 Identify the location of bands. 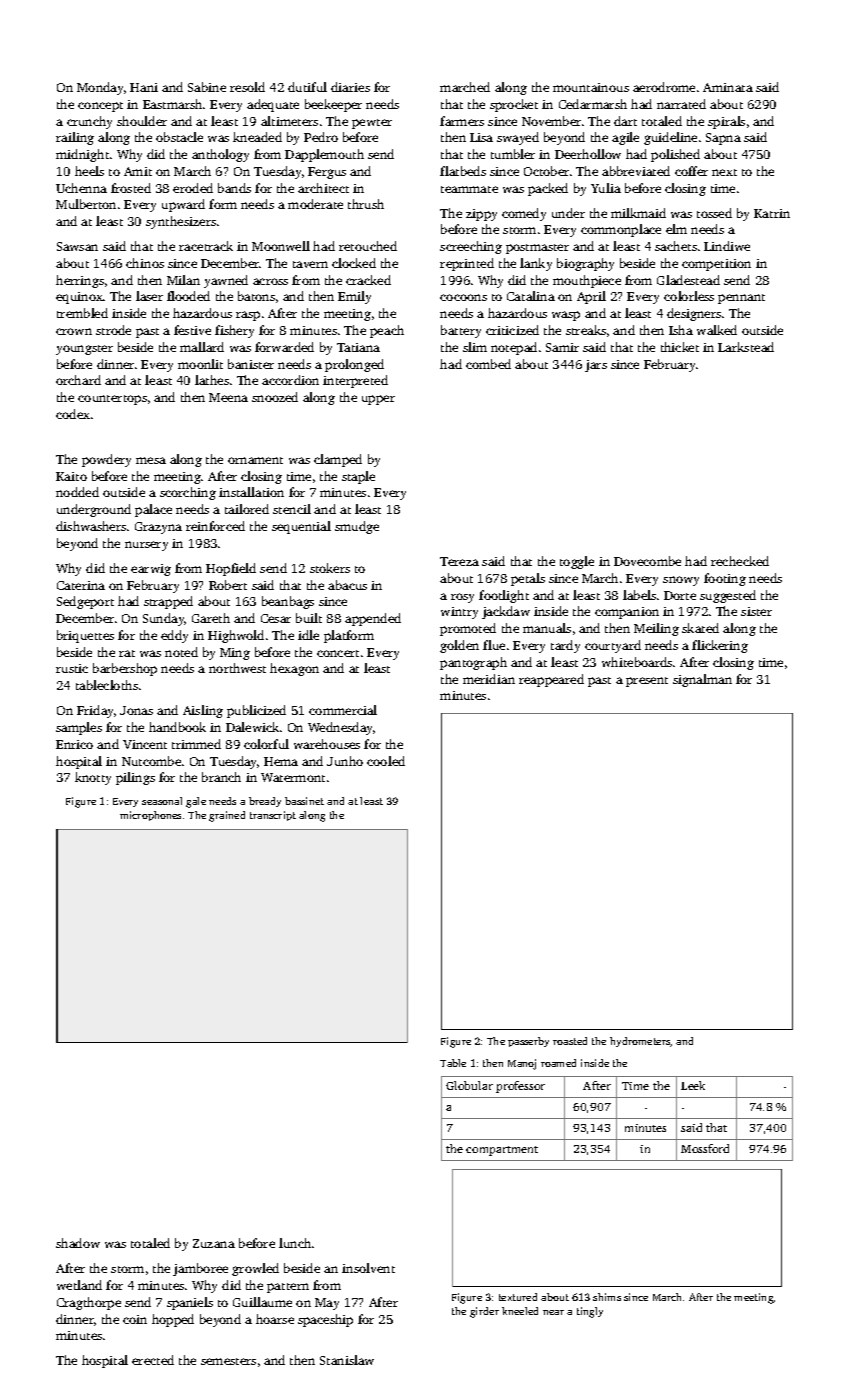
(234, 188).
